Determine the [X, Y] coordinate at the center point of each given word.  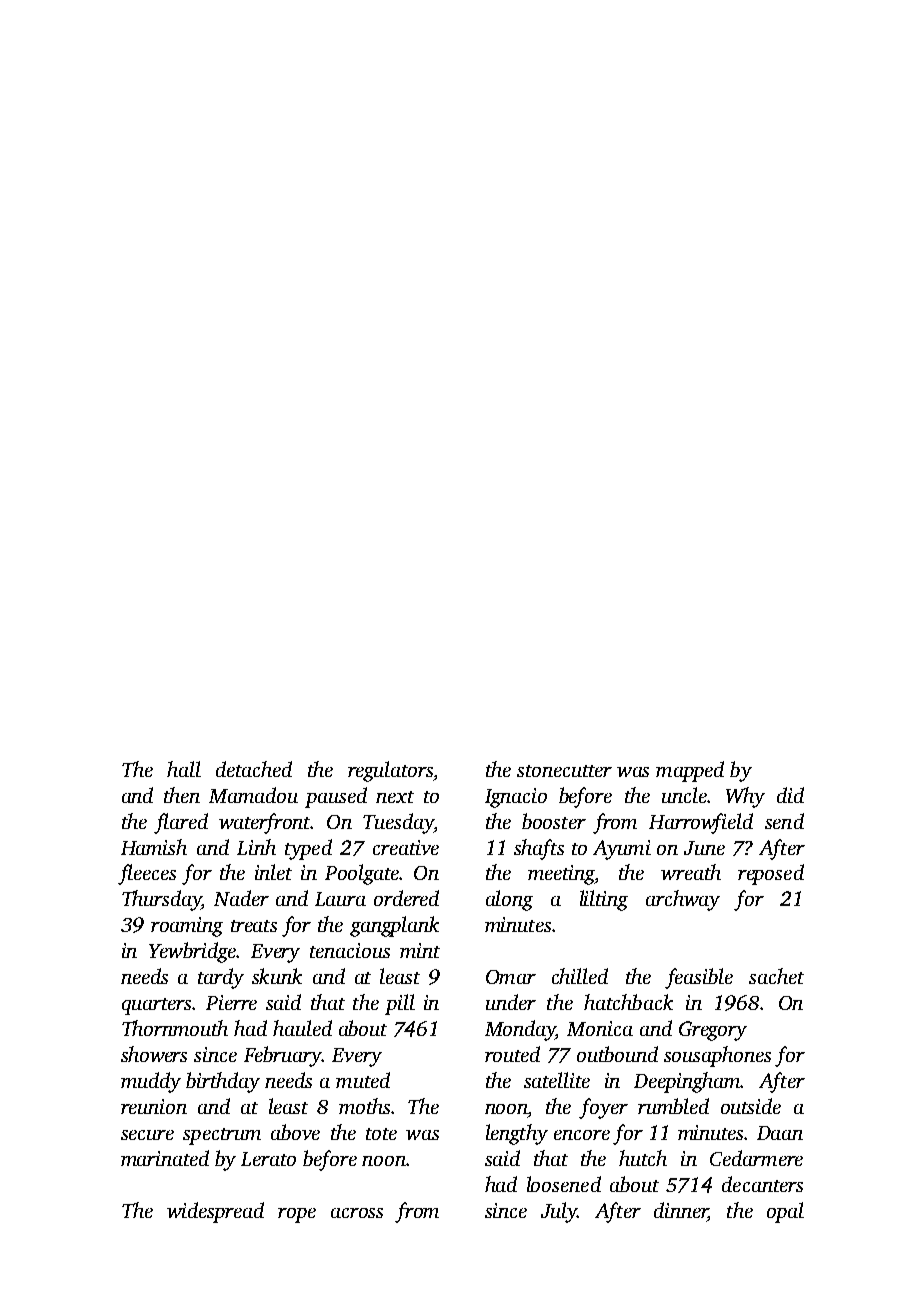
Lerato [268, 1159]
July [559, 1212]
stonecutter [564, 771]
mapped [690, 771]
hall [184, 769]
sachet [776, 976]
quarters [156, 1006]
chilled [580, 976]
